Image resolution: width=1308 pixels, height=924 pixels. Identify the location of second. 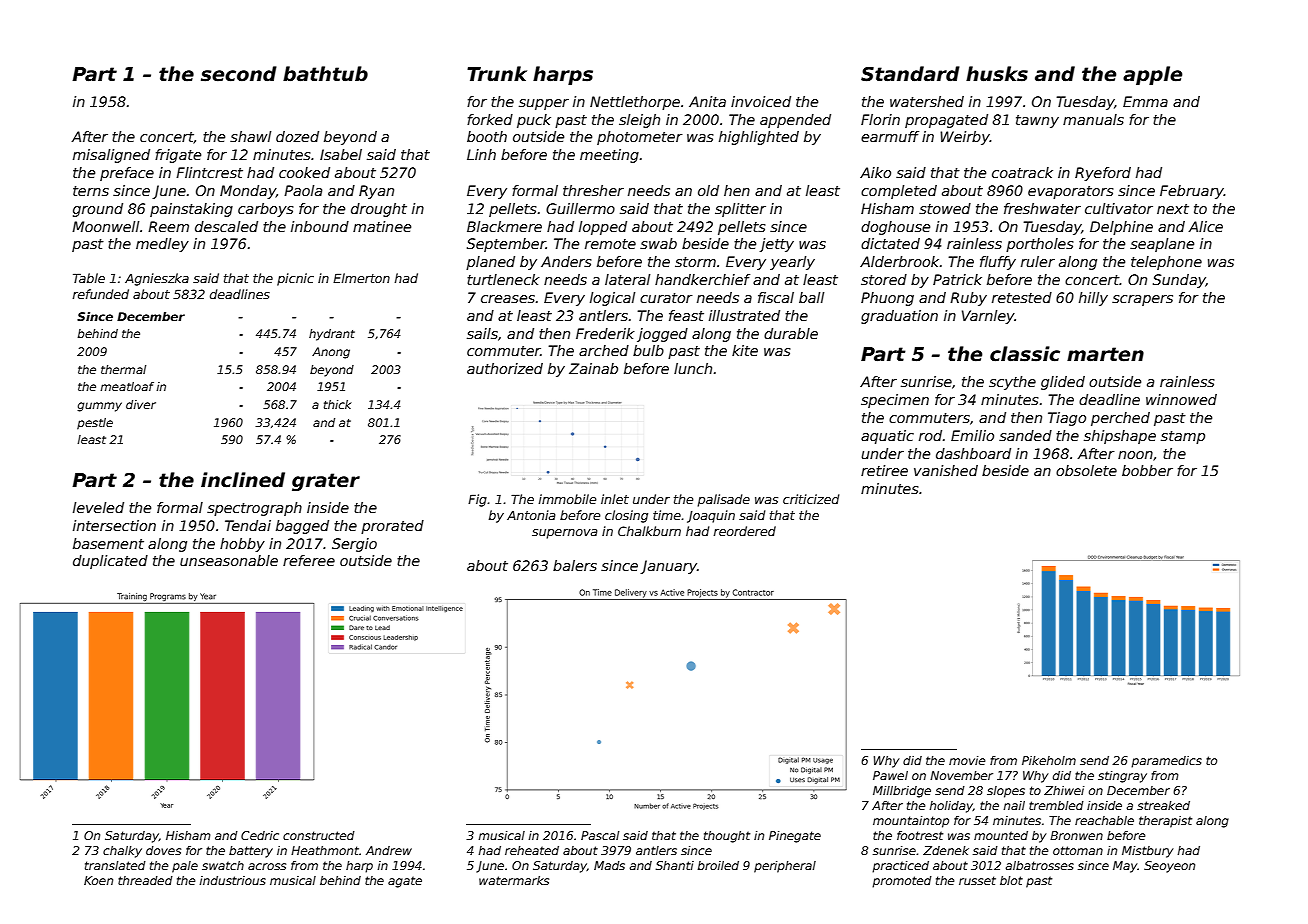
(239, 74).
